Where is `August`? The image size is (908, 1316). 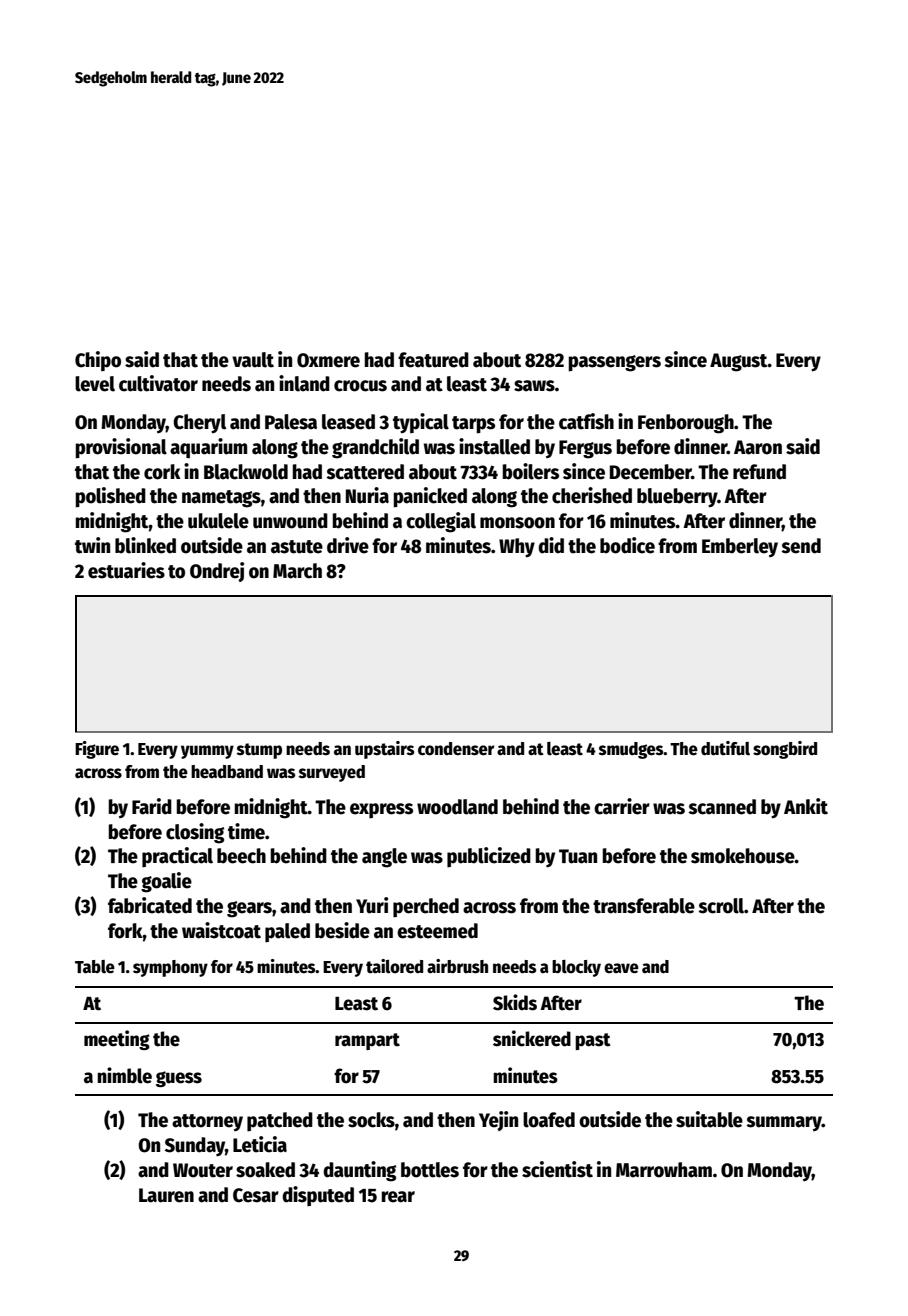
August is located at coordinates (739, 362).
